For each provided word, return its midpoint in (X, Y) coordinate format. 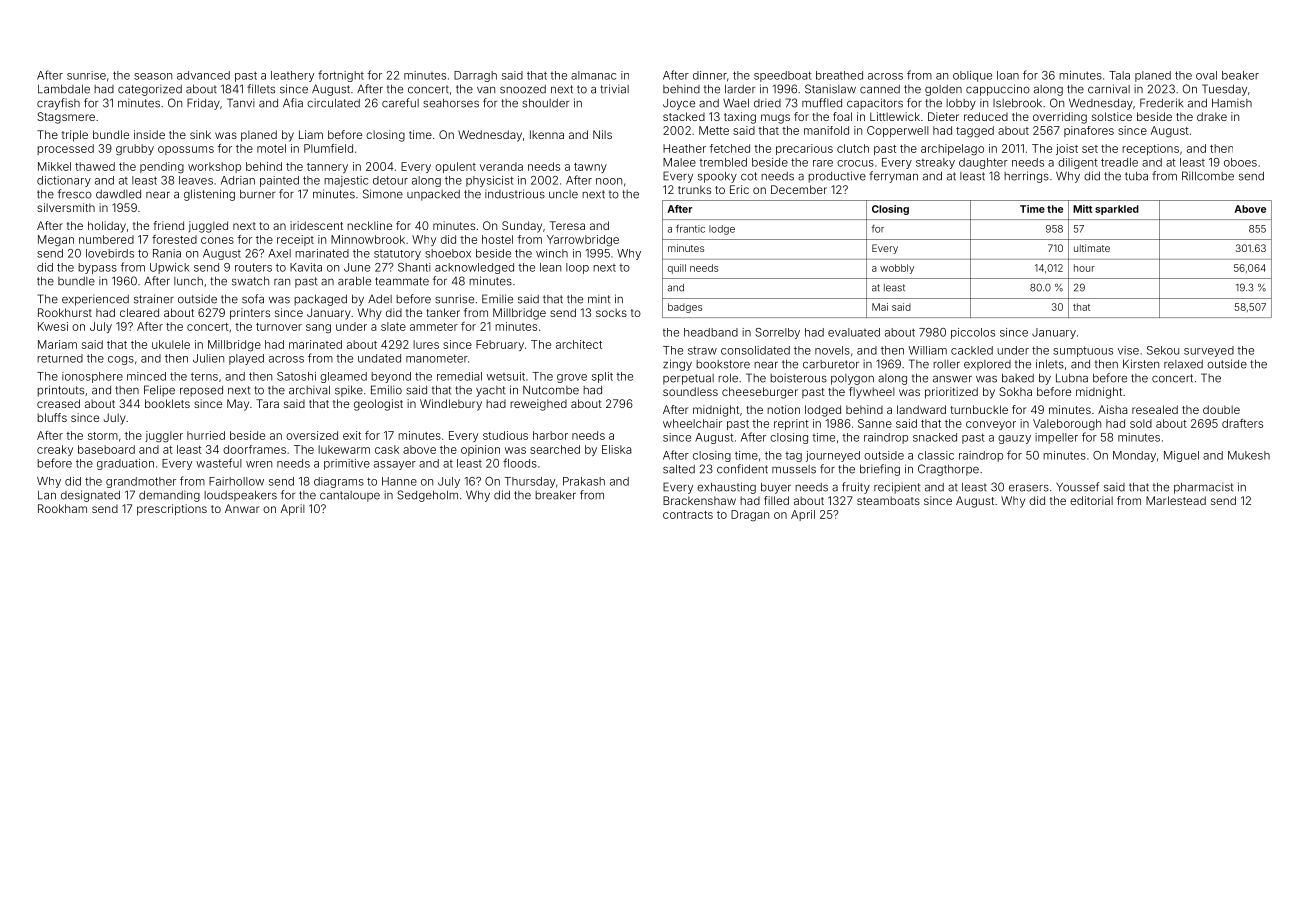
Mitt (1082, 209)
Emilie (497, 299)
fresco (75, 194)
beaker (1240, 75)
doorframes (254, 449)
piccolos (973, 333)
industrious (515, 194)
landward (921, 409)
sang (318, 329)
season (153, 76)
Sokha (1015, 391)
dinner (710, 75)
